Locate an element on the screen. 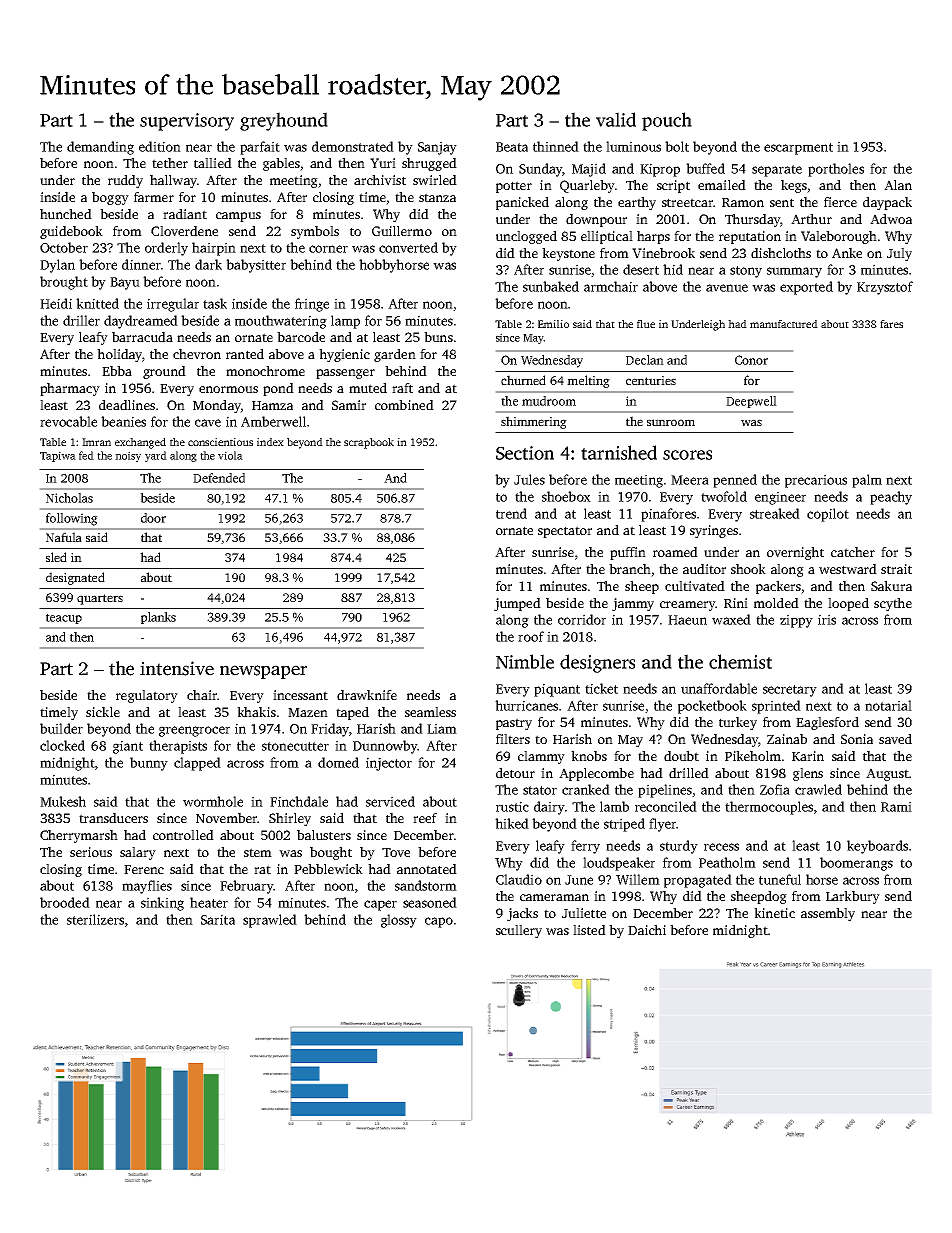 This screenshot has width=952, height=1233. Sanjay is located at coordinates (437, 148).
